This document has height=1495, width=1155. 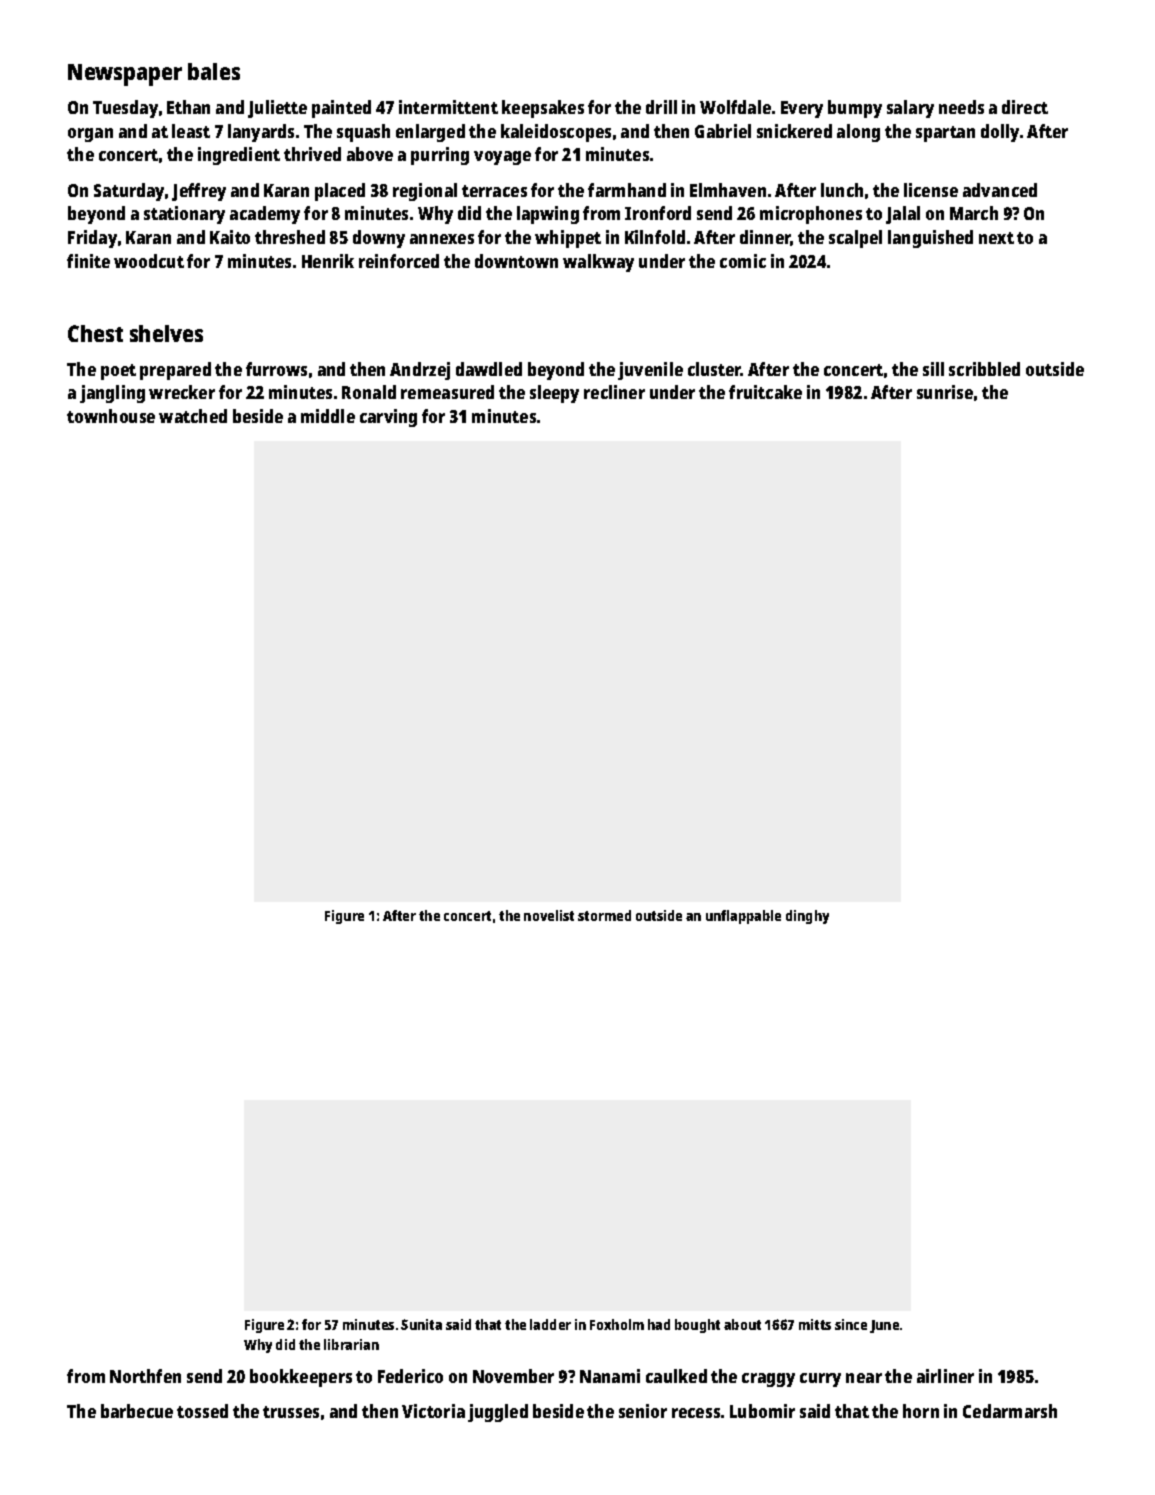 I want to click on unflappable, so click(x=743, y=917).
